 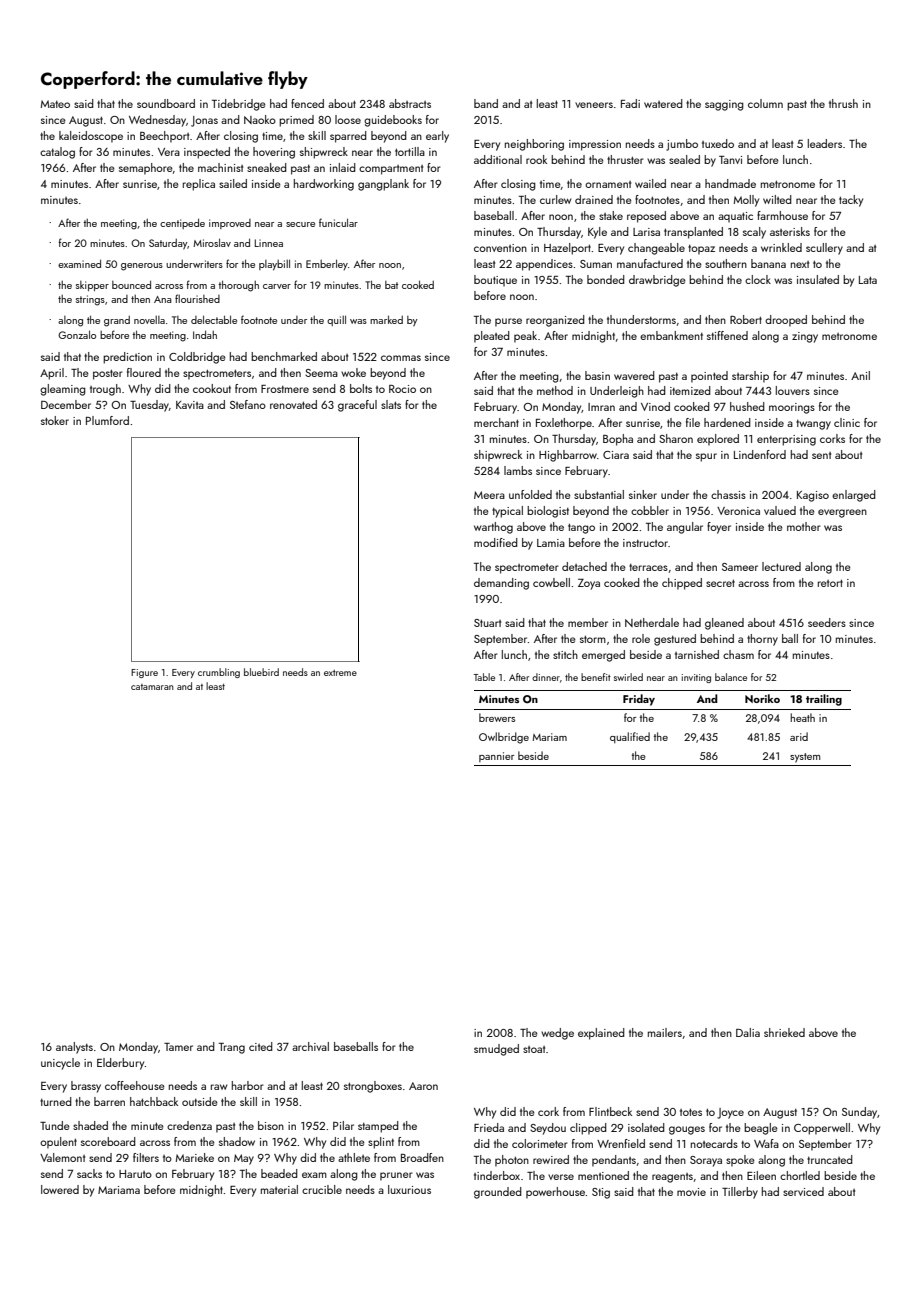 I want to click on Suman, so click(x=596, y=264).
